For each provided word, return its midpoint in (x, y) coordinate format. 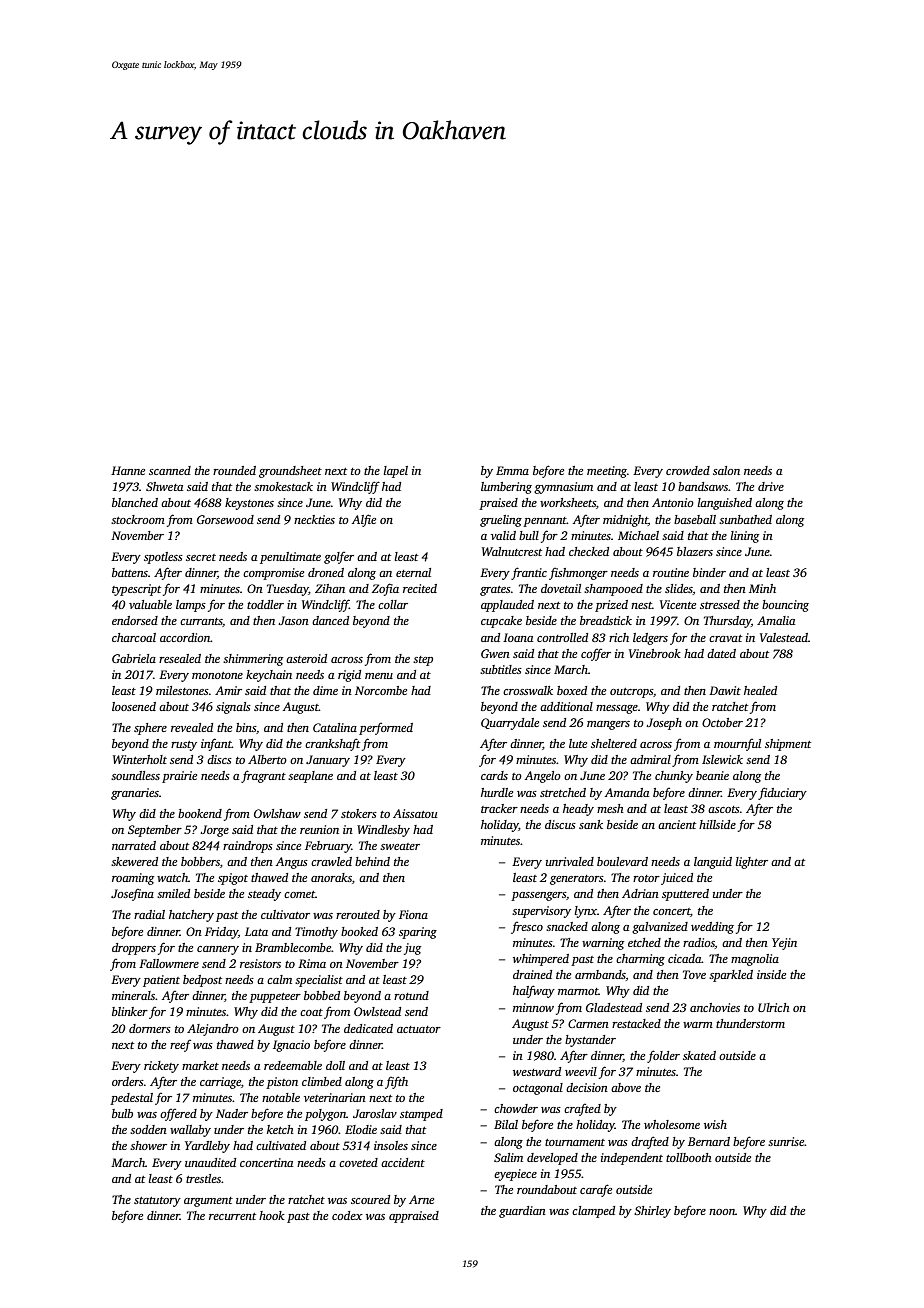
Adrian (640, 893)
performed (386, 729)
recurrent (232, 1216)
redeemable (293, 1065)
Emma (512, 470)
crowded (688, 470)
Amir (228, 690)
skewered (134, 861)
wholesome (672, 1124)
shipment (788, 745)
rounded (234, 470)
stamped (421, 1115)
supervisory (541, 912)
